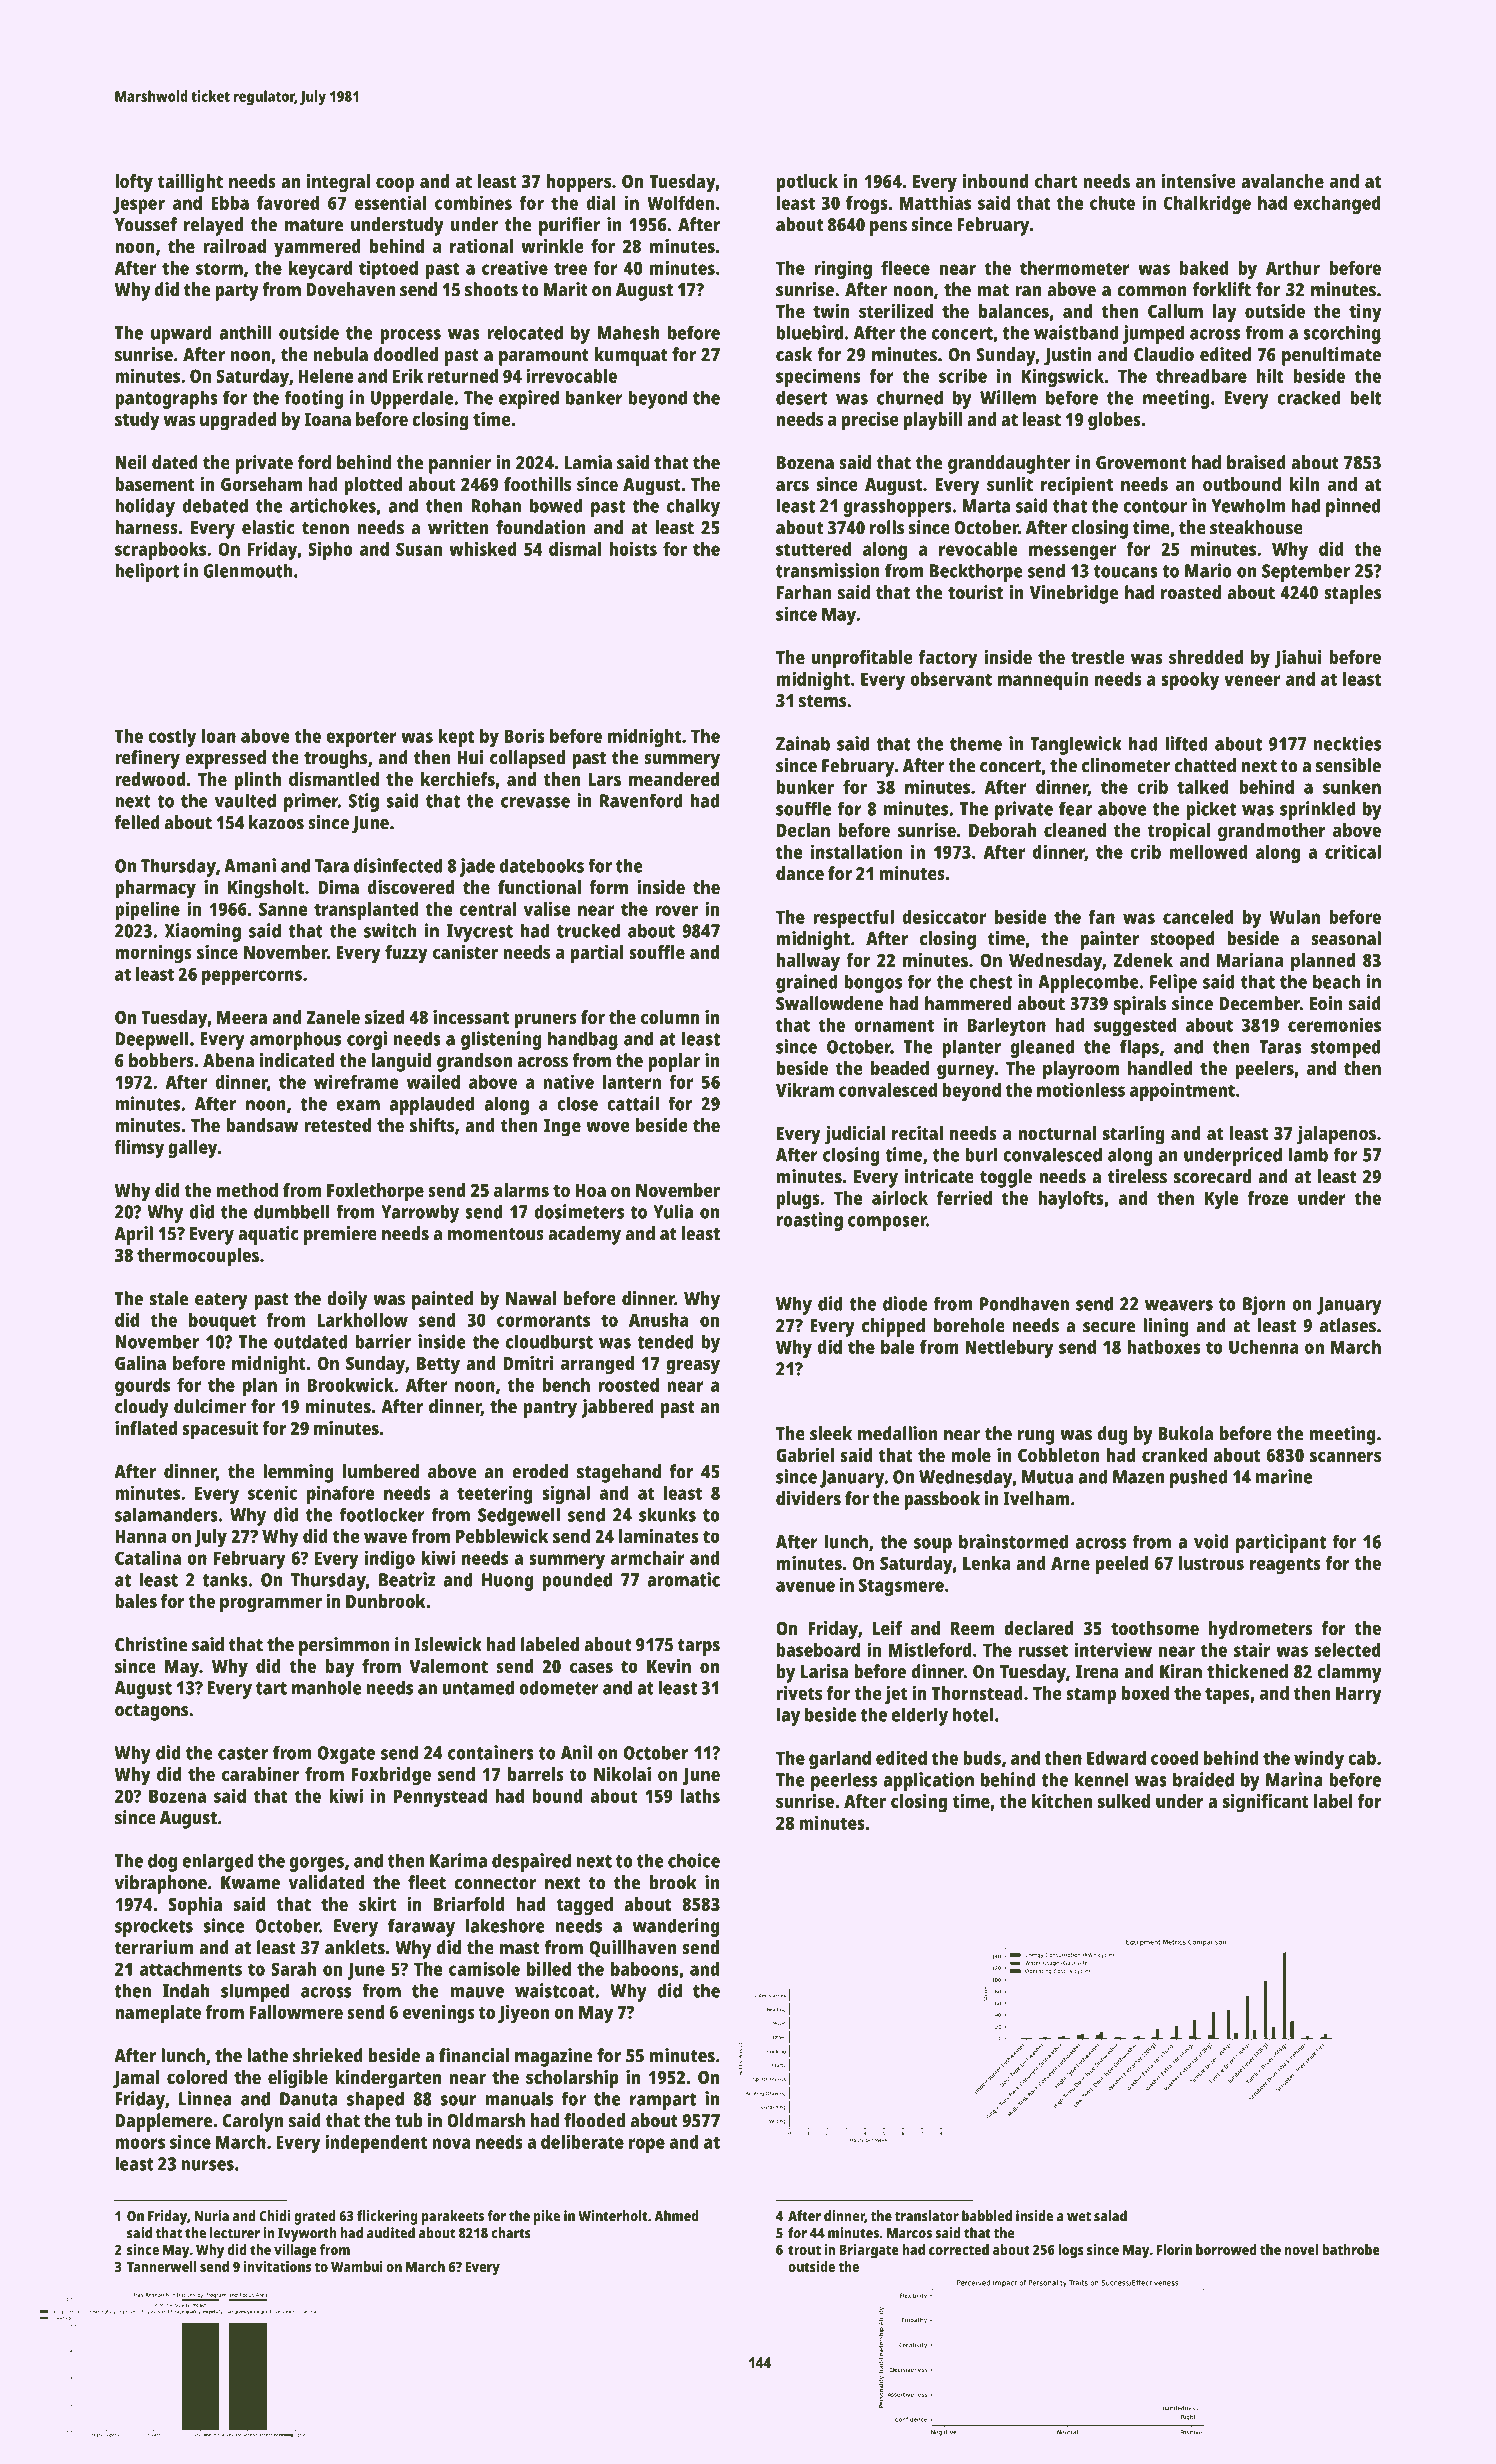 Image resolution: width=1496 pixels, height=2464 pixels. What do you see at coordinates (181, 334) in the screenshot?
I see `upward` at bounding box center [181, 334].
